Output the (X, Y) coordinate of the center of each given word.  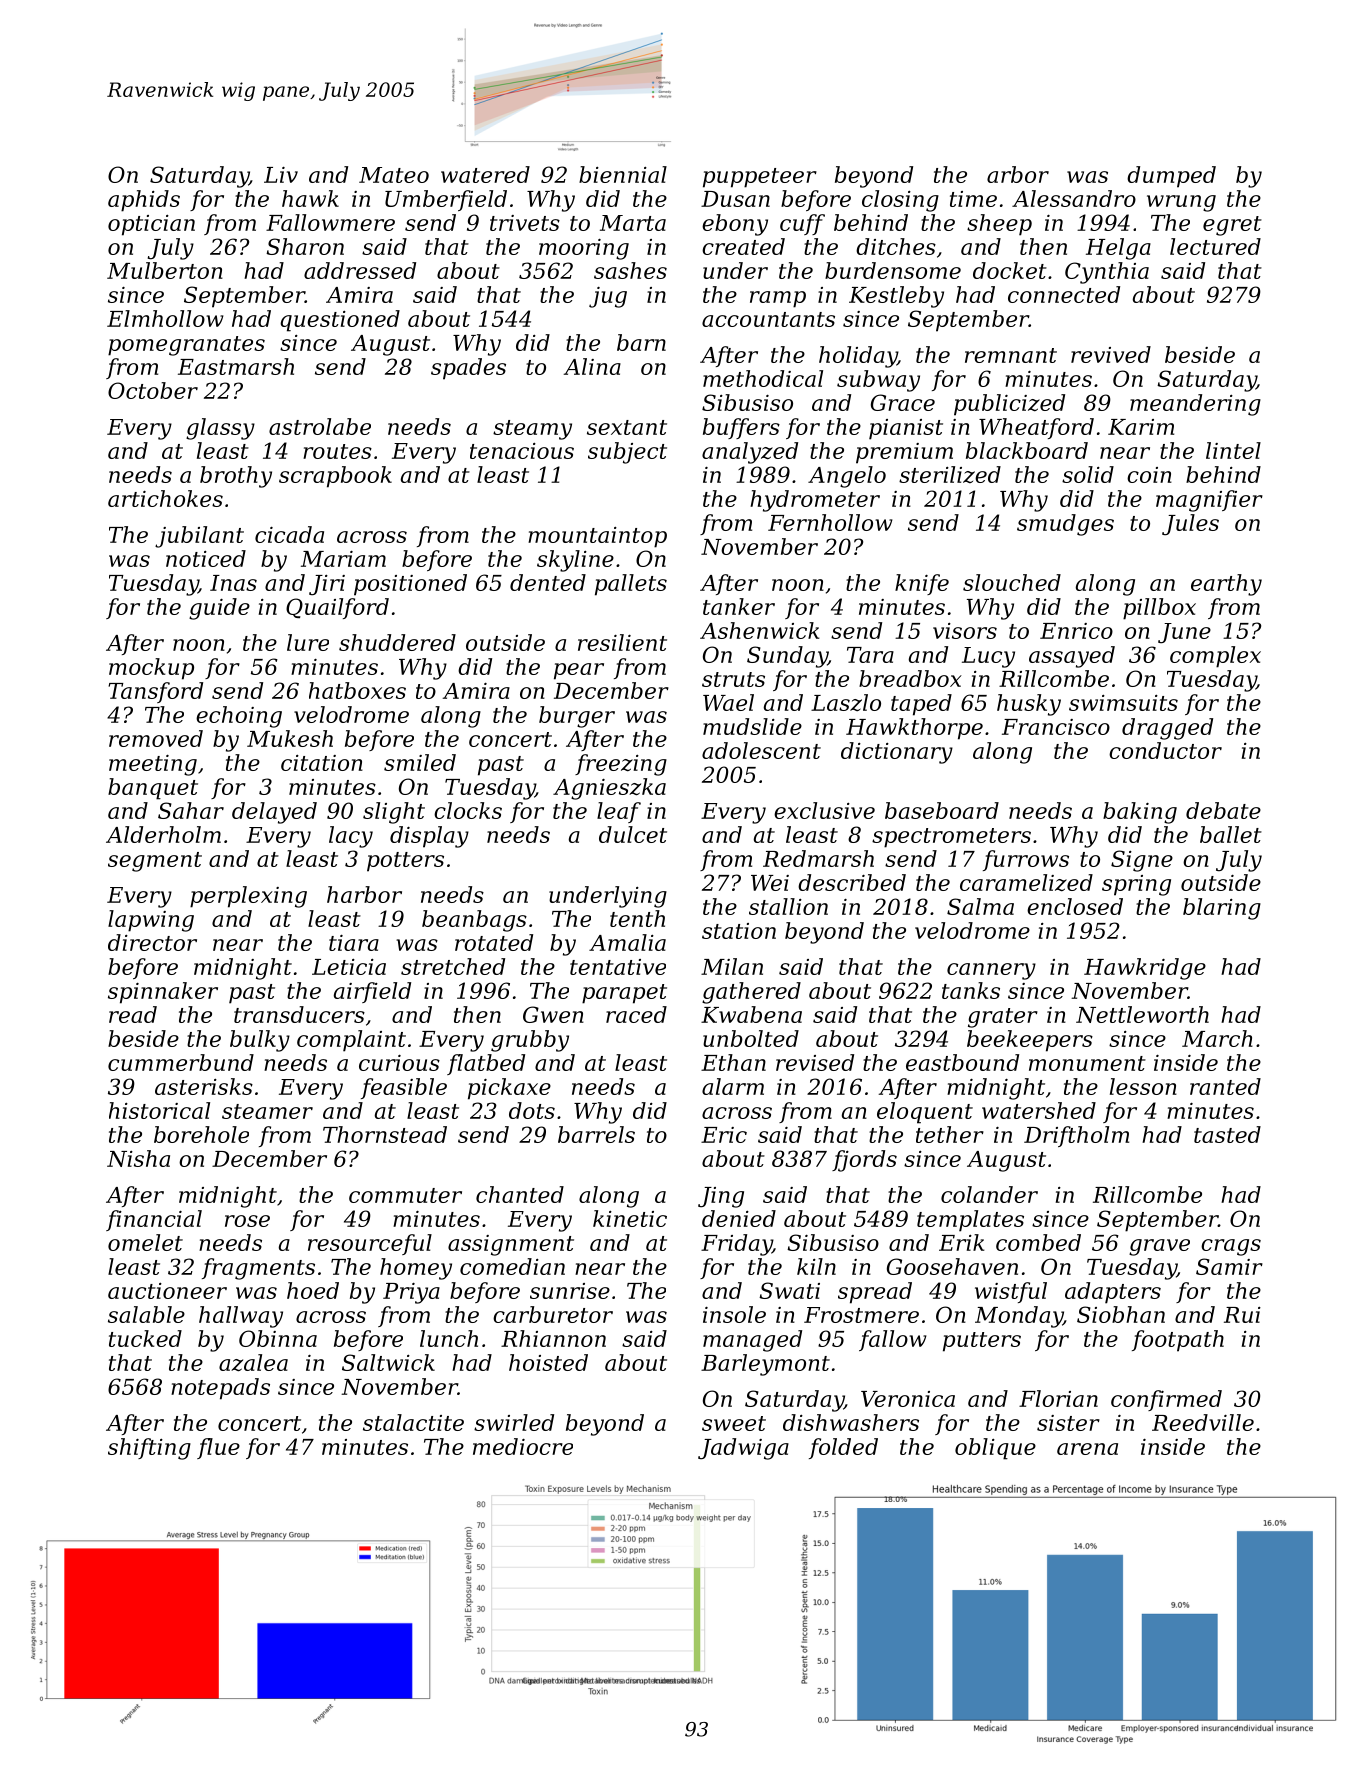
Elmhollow (165, 318)
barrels (596, 1134)
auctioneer (167, 1291)
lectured (1215, 246)
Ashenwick (759, 630)
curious (399, 1063)
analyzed (750, 453)
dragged (1167, 729)
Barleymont (765, 1365)
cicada (289, 534)
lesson (1143, 1086)
